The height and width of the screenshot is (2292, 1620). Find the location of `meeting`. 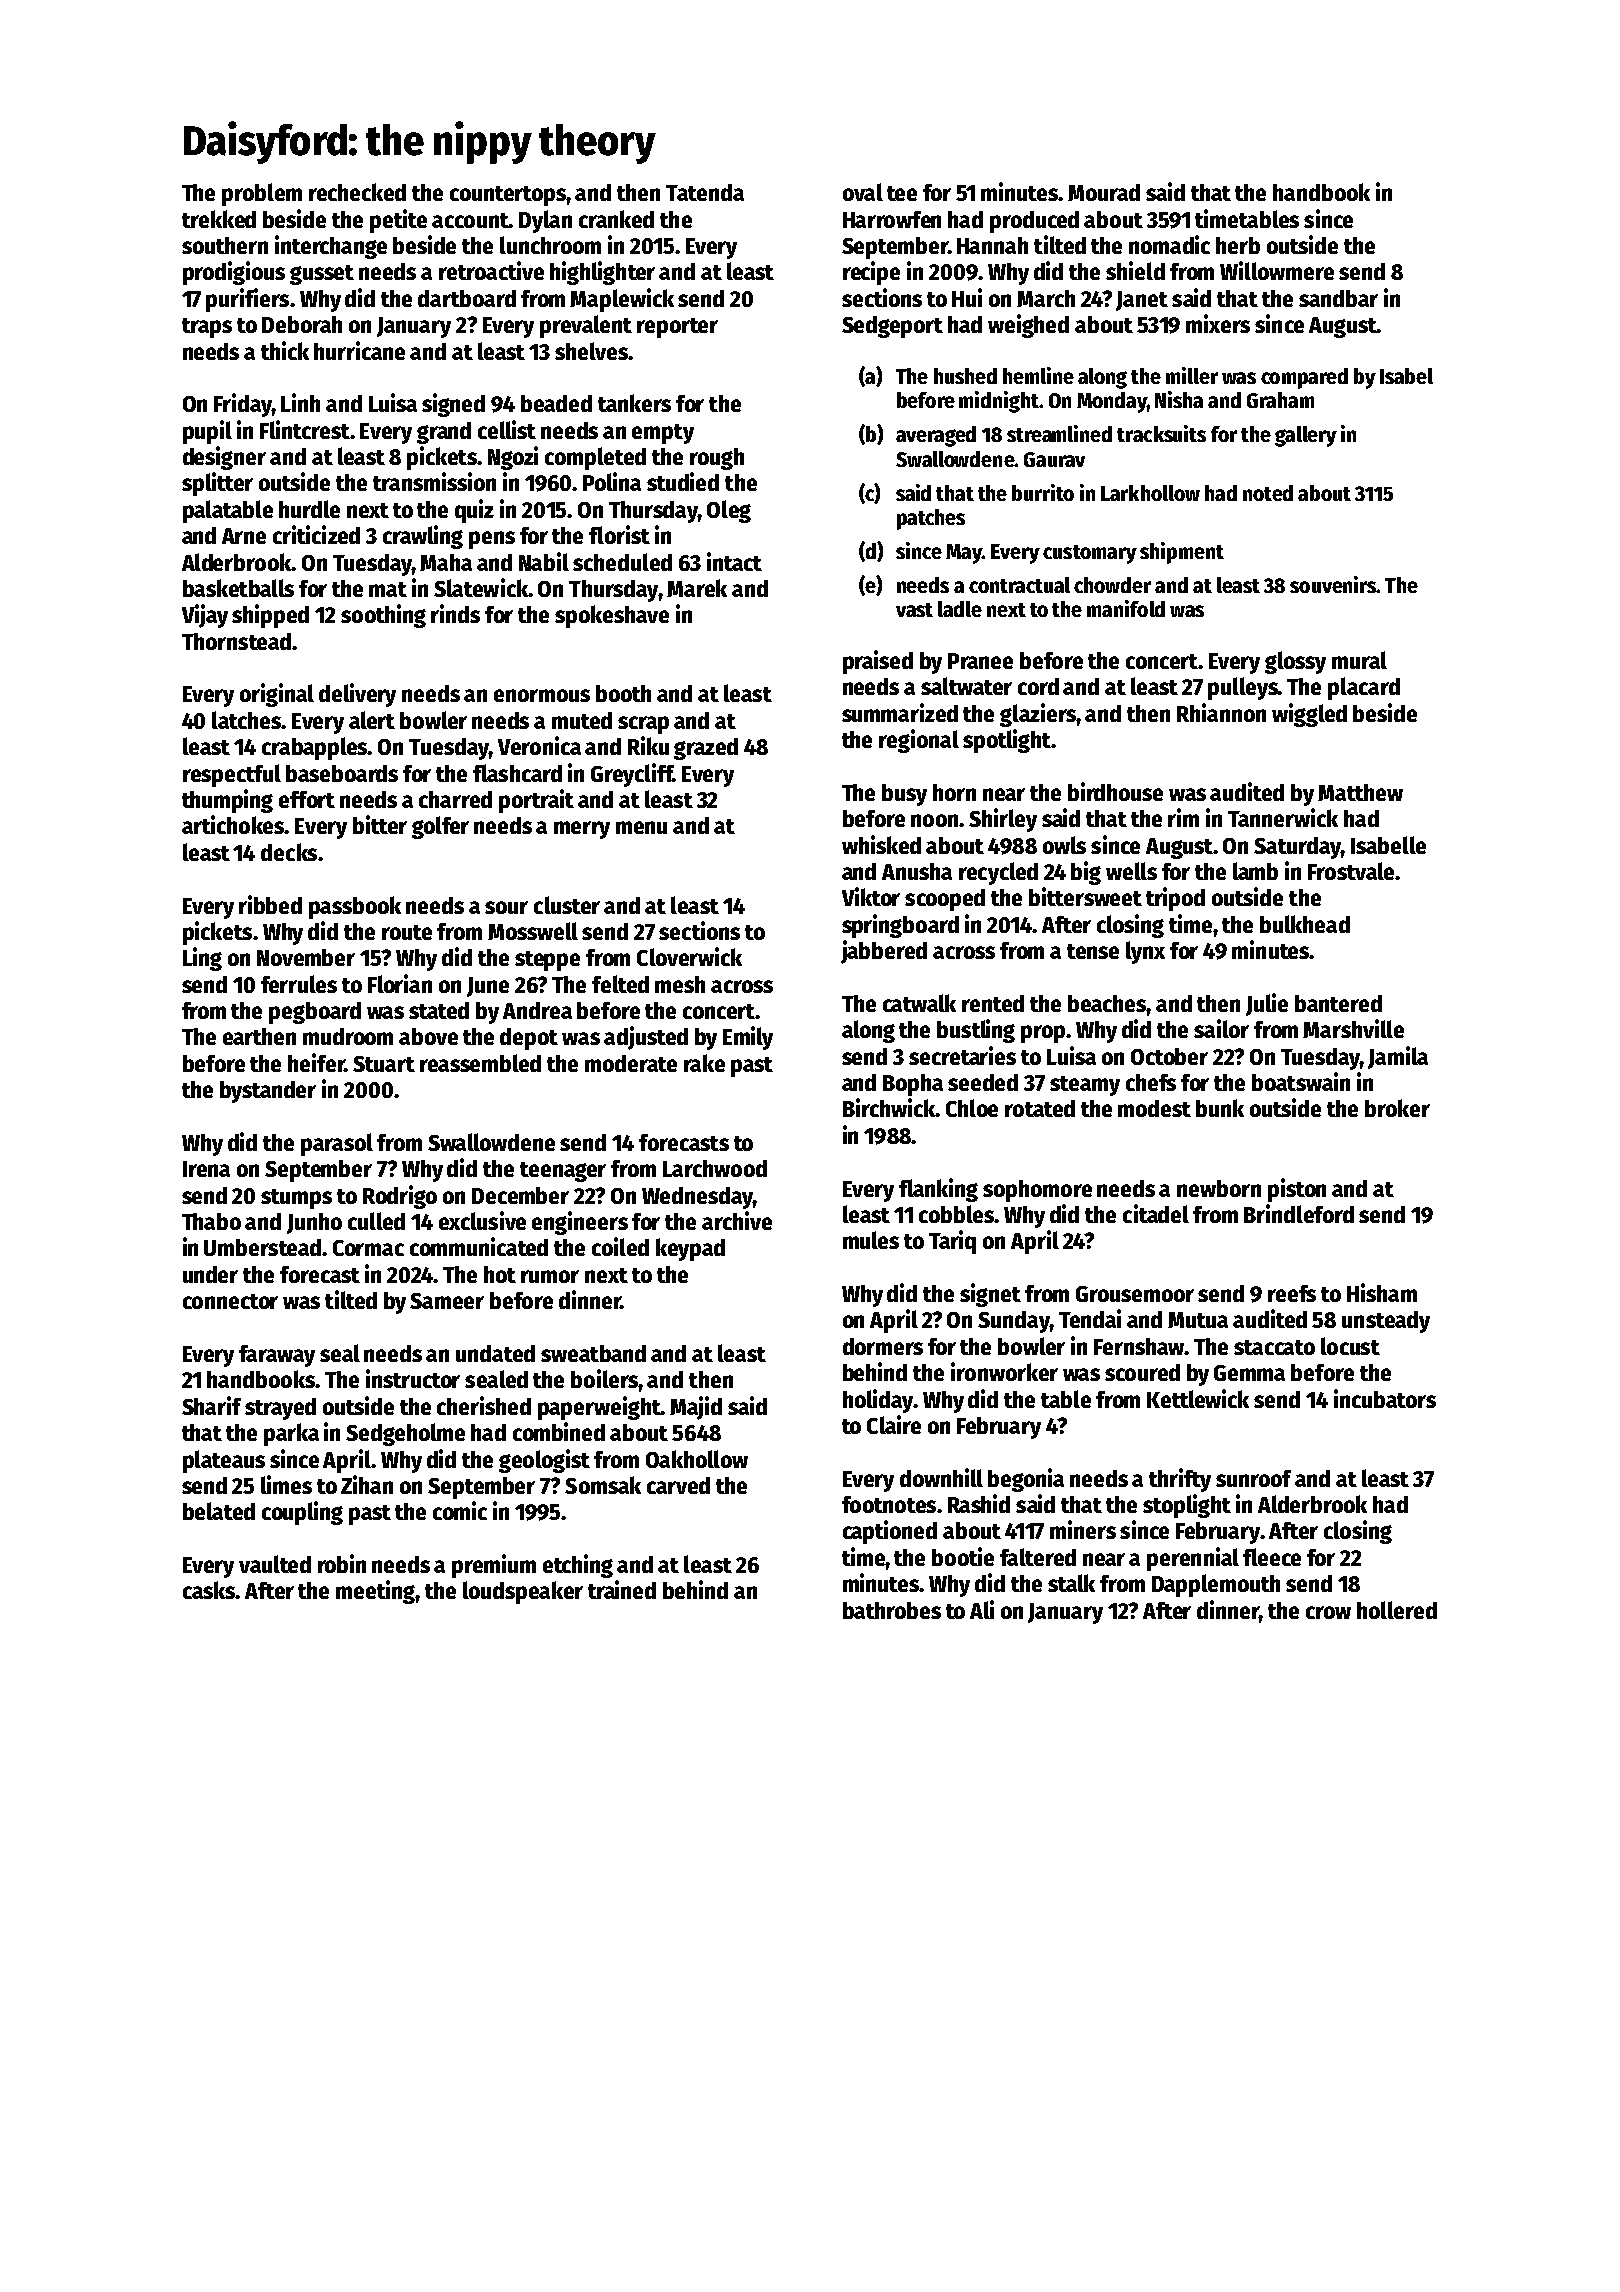

meeting is located at coordinates (375, 1592).
